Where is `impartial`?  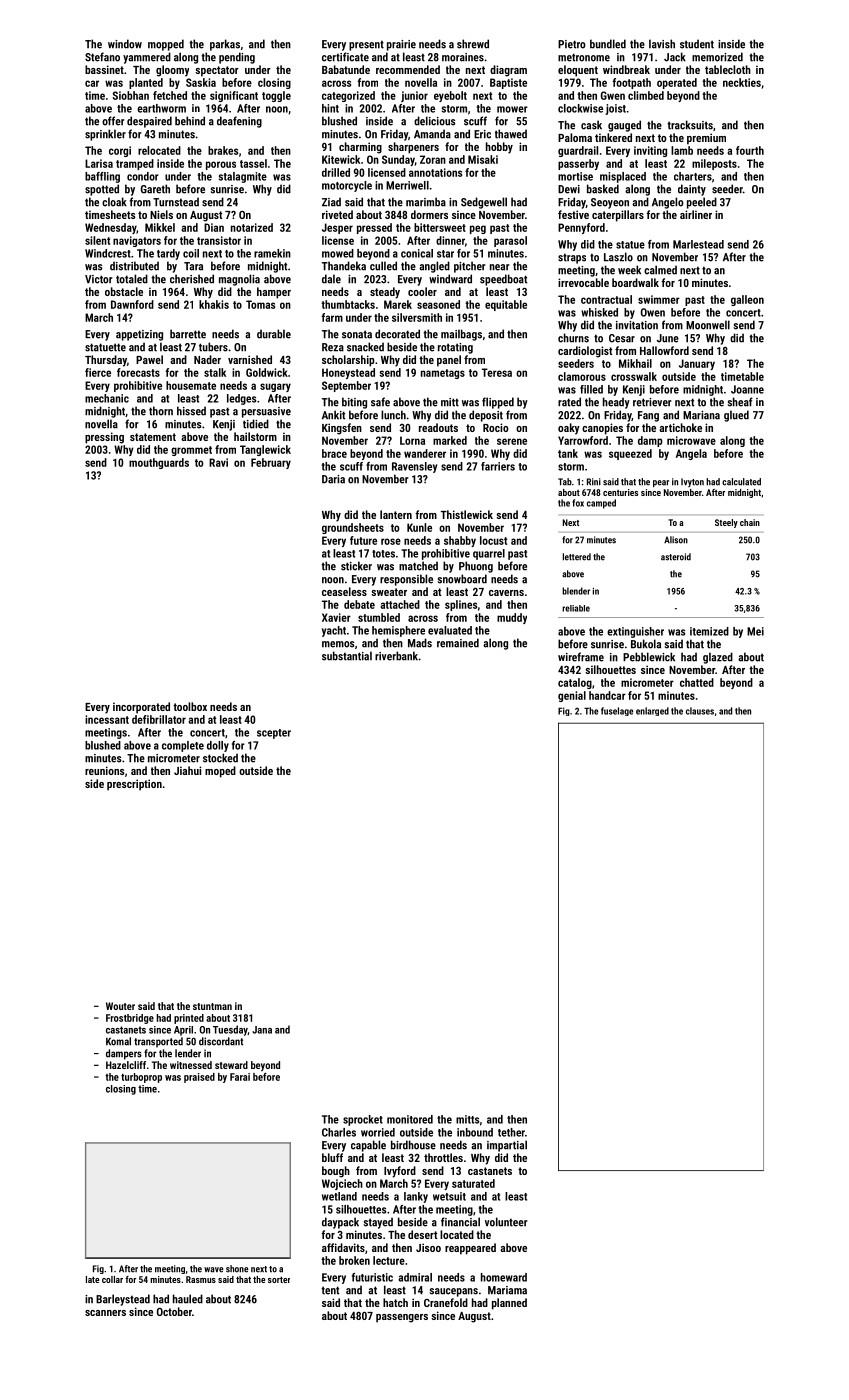 impartial is located at coordinates (507, 1146).
